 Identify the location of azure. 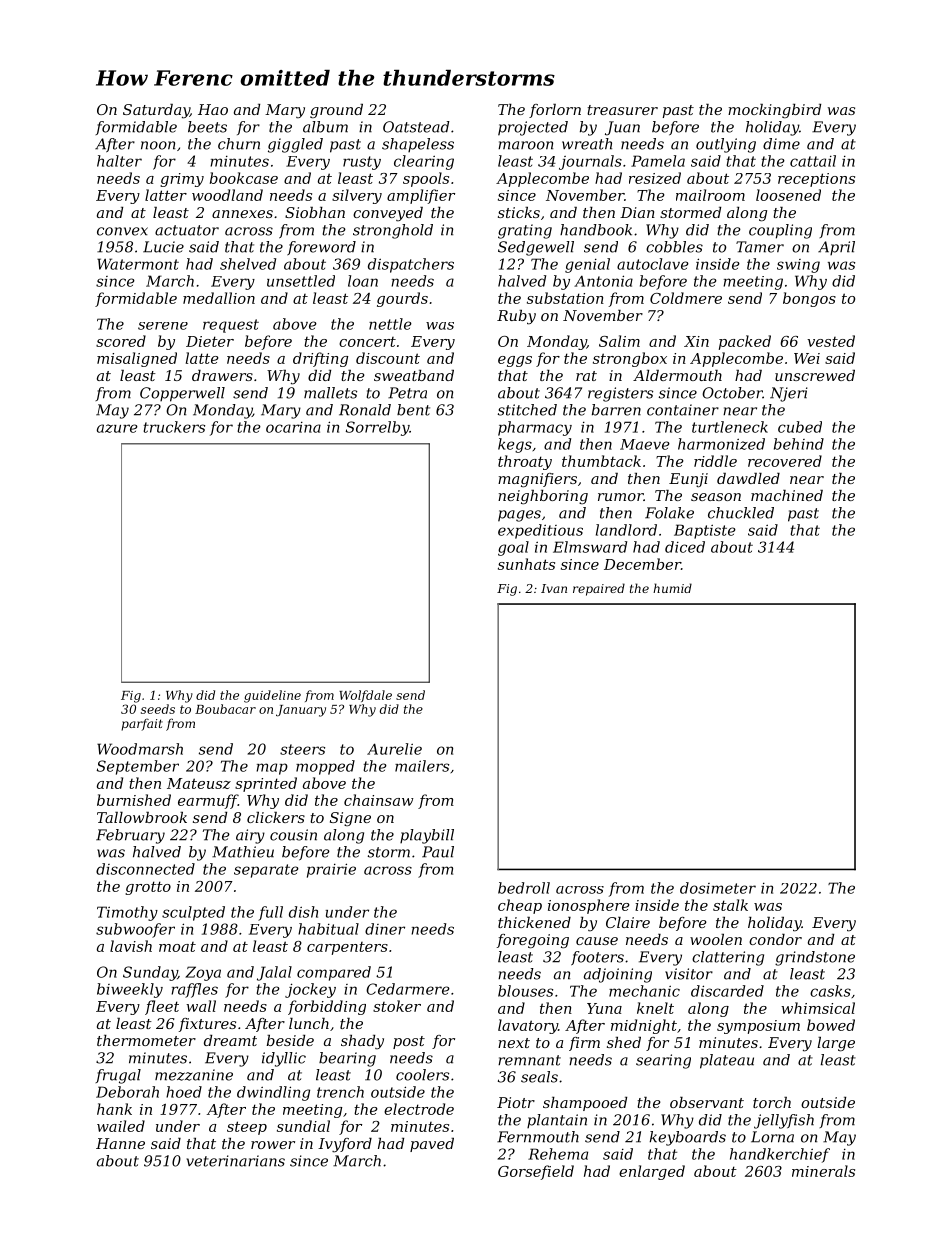
(117, 428).
